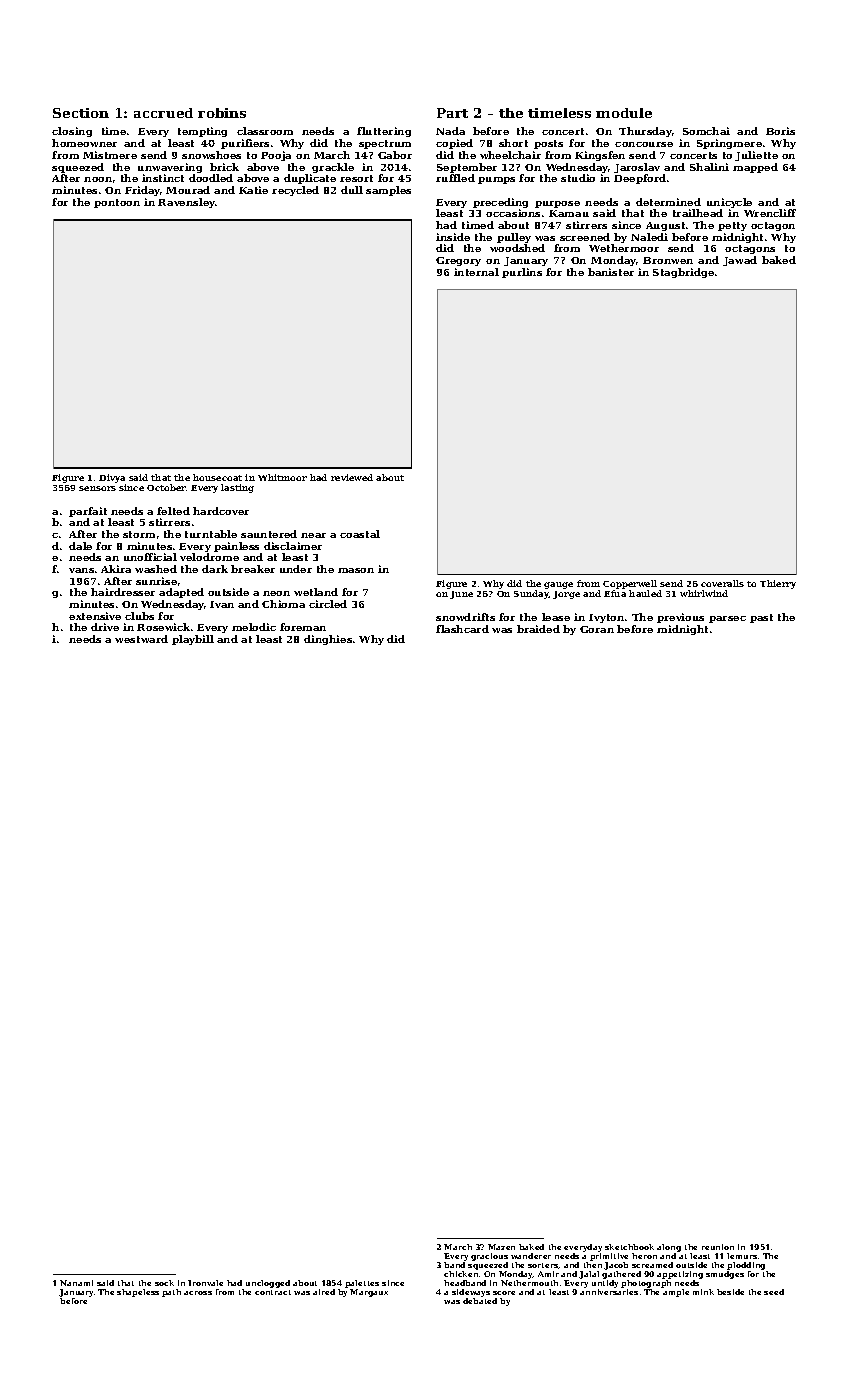 This screenshot has width=849, height=1400. I want to click on purlins, so click(522, 273).
